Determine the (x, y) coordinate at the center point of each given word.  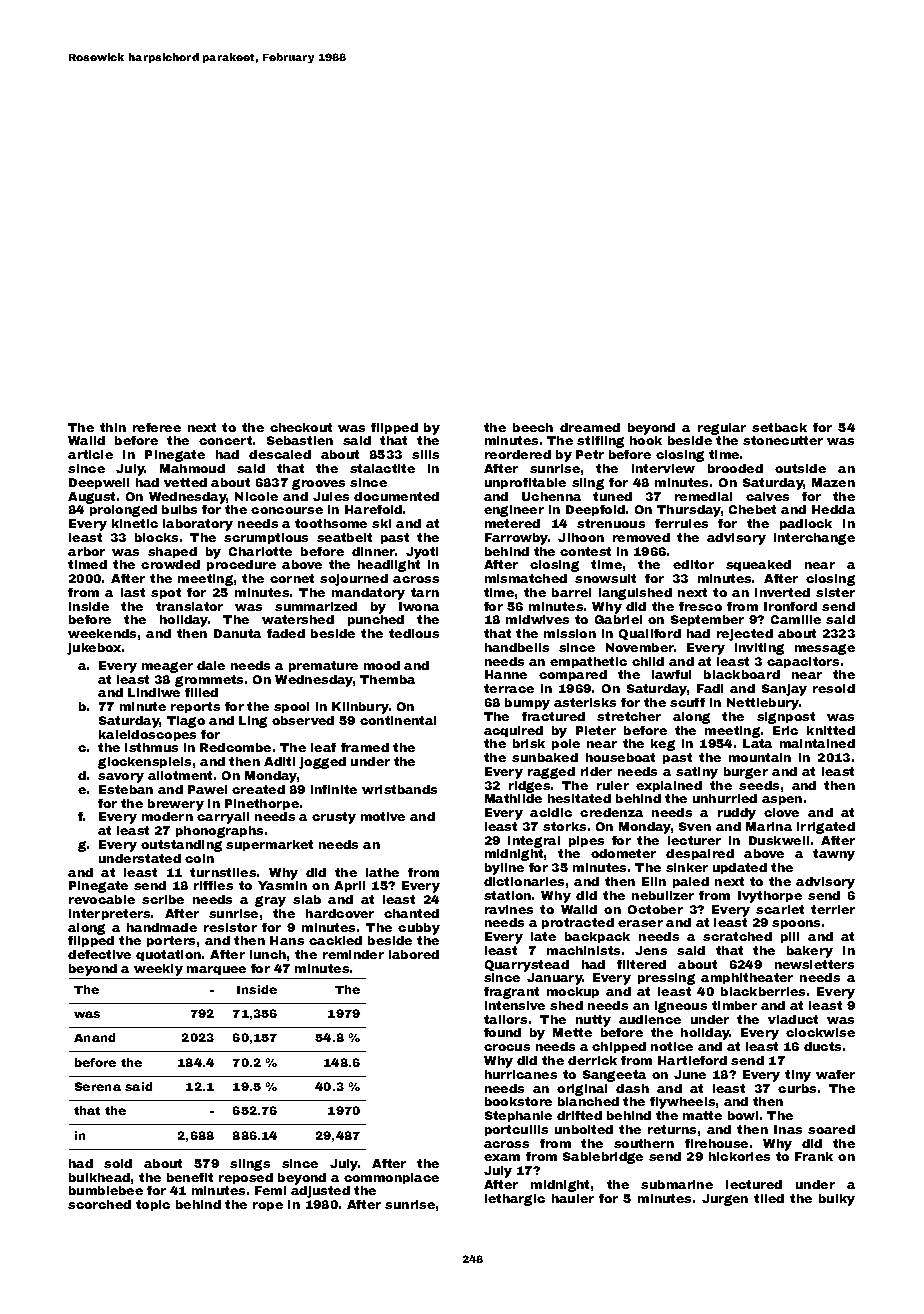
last (133, 592)
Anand (94, 1037)
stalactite (382, 468)
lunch (268, 954)
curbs (797, 1088)
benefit (190, 1177)
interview (663, 468)
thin (113, 427)
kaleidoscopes (147, 735)
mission (570, 633)
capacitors (803, 662)
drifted (579, 1115)
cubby (419, 929)
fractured (553, 716)
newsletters (814, 964)
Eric (785, 730)
